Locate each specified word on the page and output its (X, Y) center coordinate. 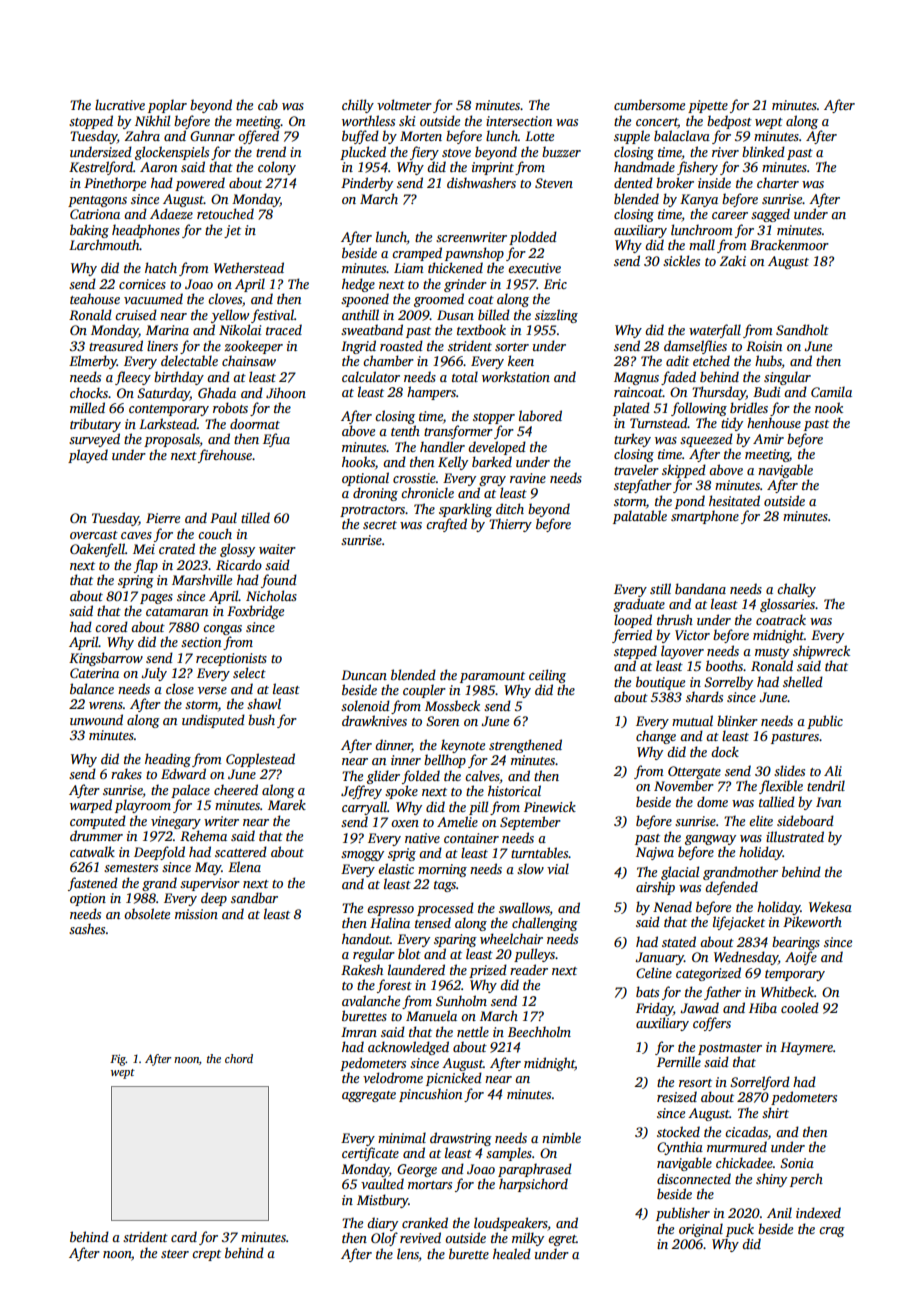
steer (175, 1254)
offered (258, 137)
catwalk (92, 851)
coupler (424, 691)
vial (558, 868)
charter (778, 182)
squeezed (706, 440)
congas (222, 630)
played (88, 456)
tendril (826, 785)
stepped (635, 652)
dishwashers (481, 182)
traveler (636, 469)
